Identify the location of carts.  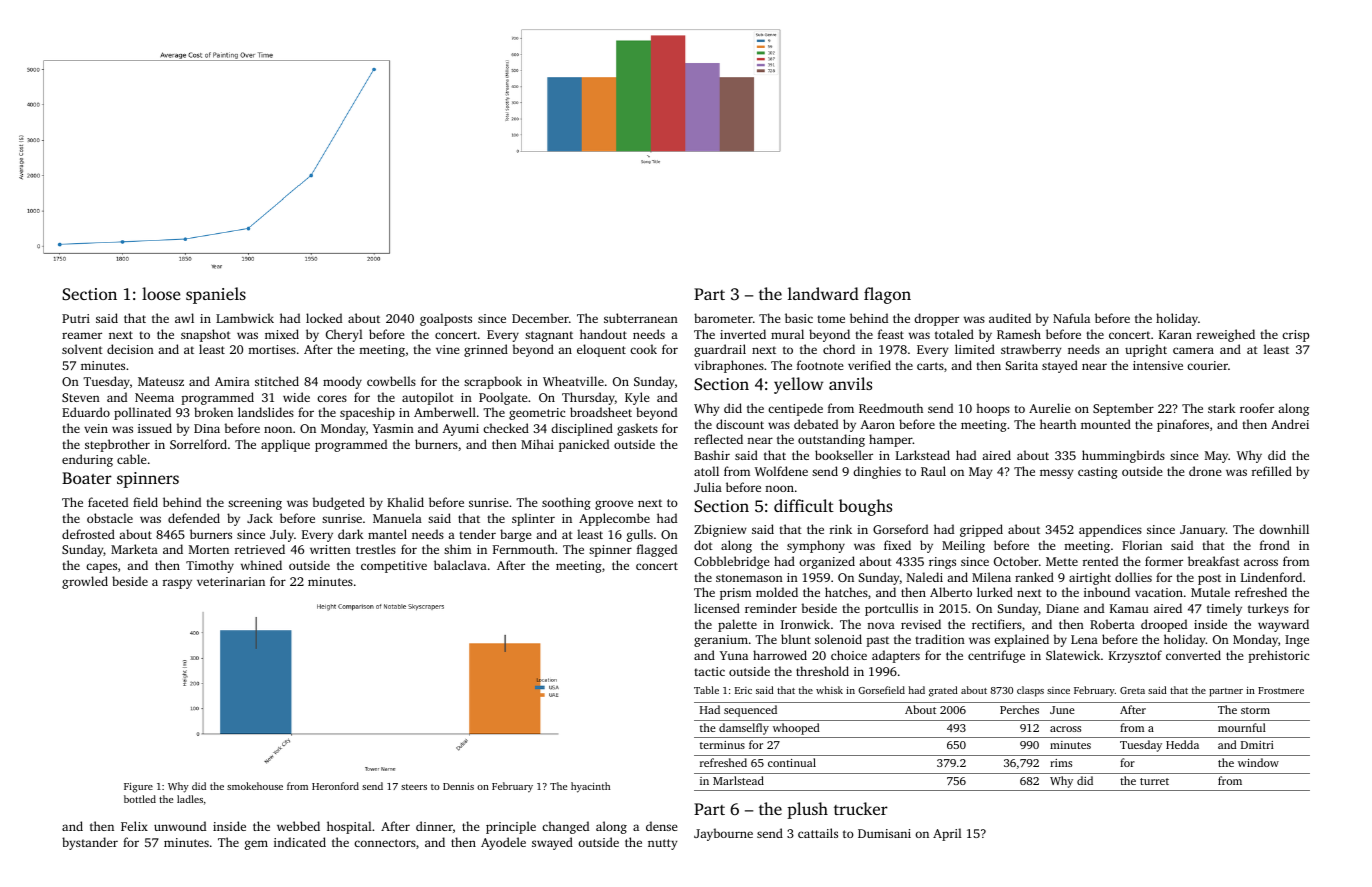
(930, 366).
